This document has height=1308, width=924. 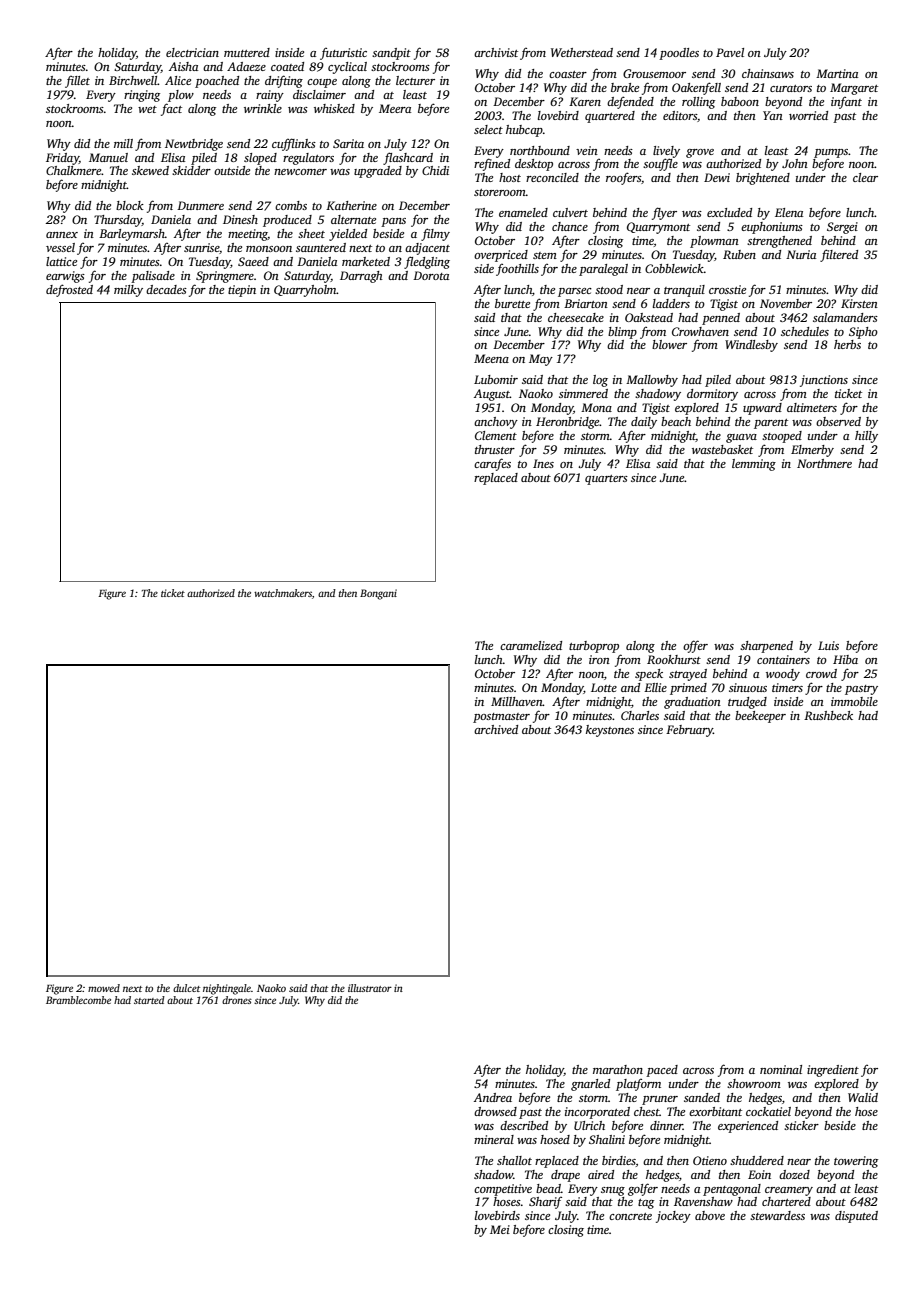 I want to click on Bramblecombe, so click(x=78, y=1000).
